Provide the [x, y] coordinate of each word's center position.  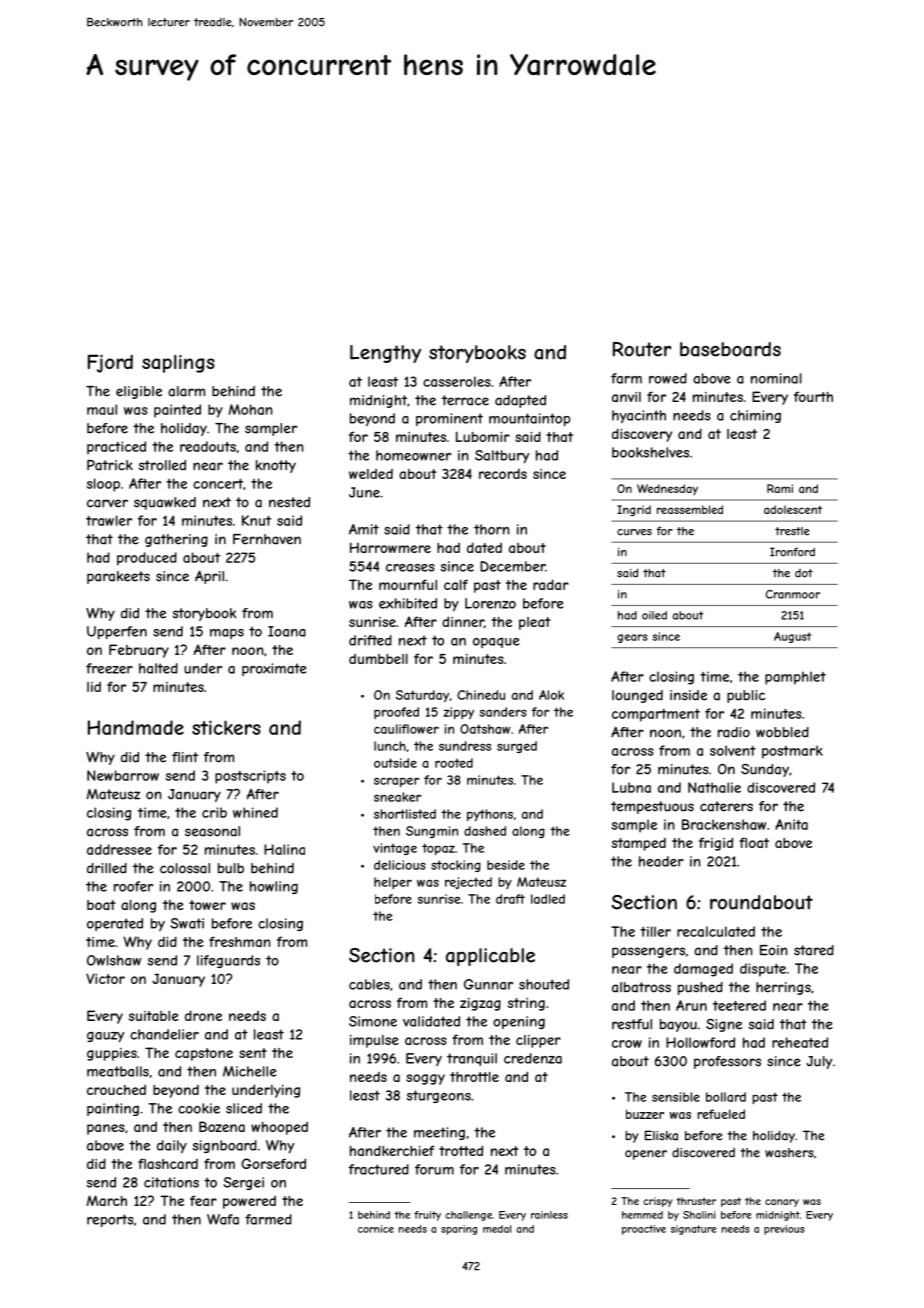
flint [185, 757]
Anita [791, 824]
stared [814, 950]
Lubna [631, 787]
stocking [456, 866]
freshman [239, 941]
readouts [208, 446]
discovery [642, 435]
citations [171, 1182]
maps [227, 634]
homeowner [413, 455]
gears [632, 638]
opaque [496, 642]
